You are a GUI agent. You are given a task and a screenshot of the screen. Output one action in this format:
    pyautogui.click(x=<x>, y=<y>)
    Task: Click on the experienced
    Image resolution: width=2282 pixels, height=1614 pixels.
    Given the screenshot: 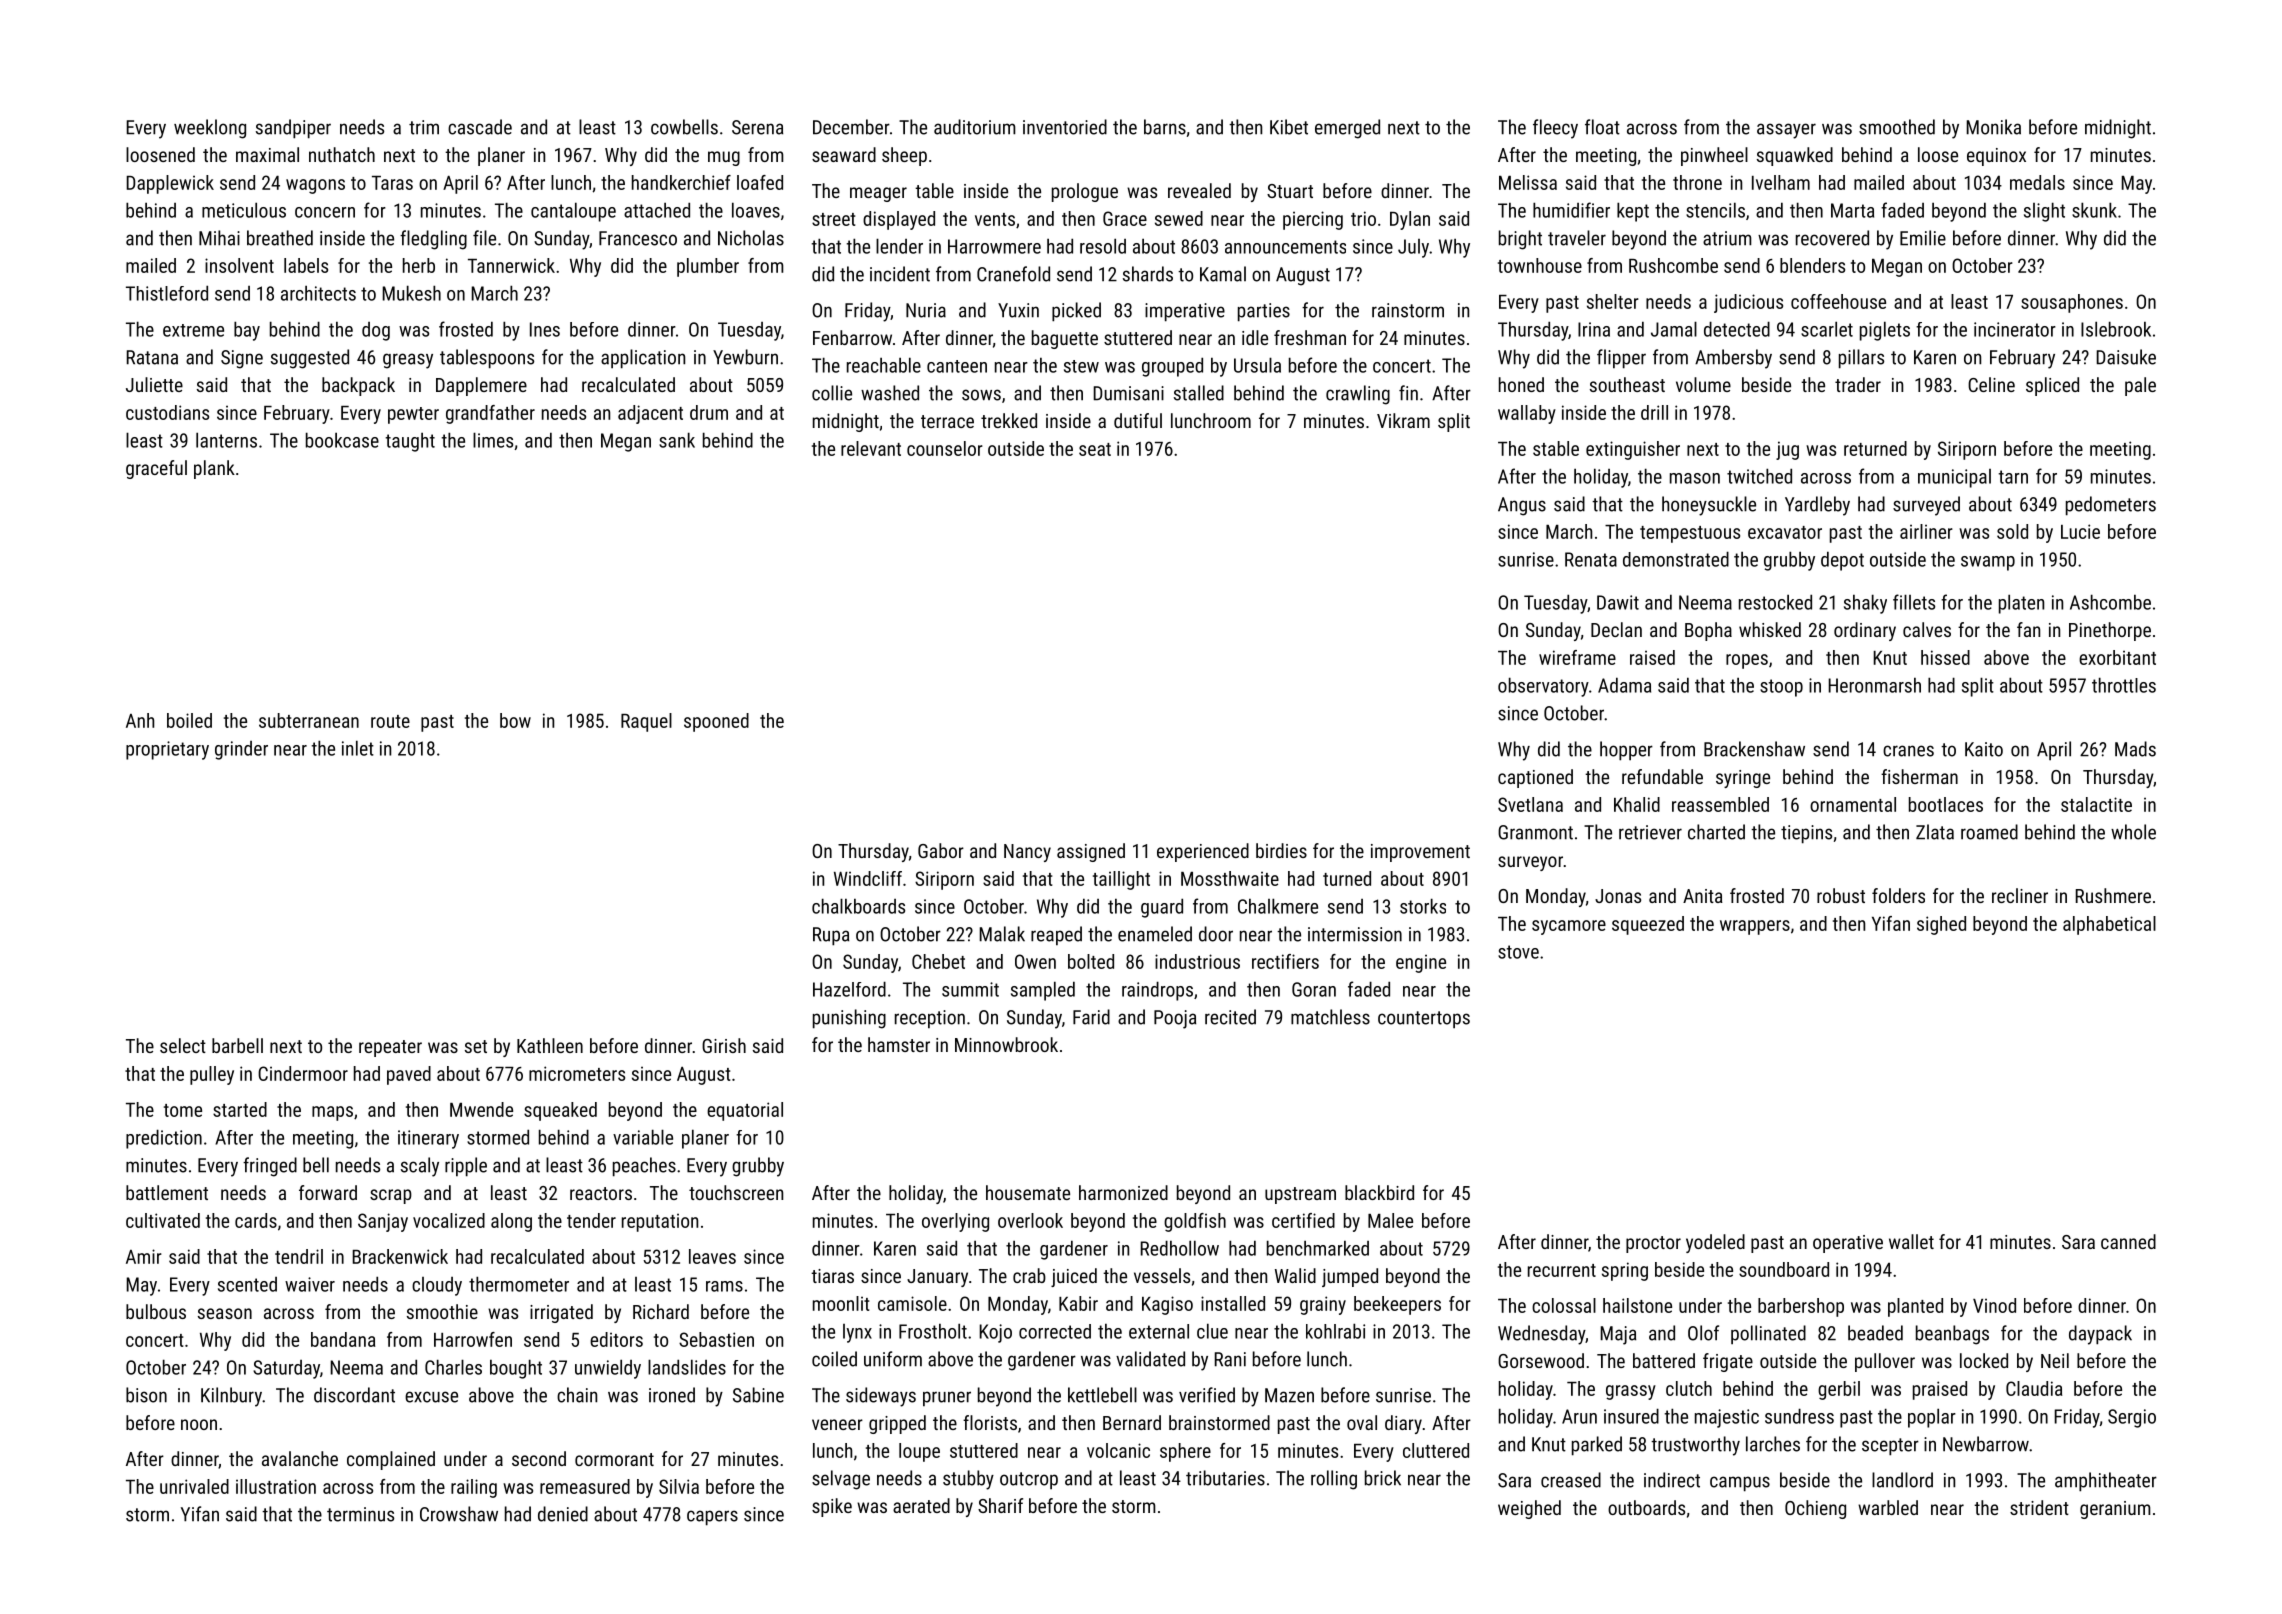 What is the action you would take?
    pyautogui.click(x=1203, y=852)
